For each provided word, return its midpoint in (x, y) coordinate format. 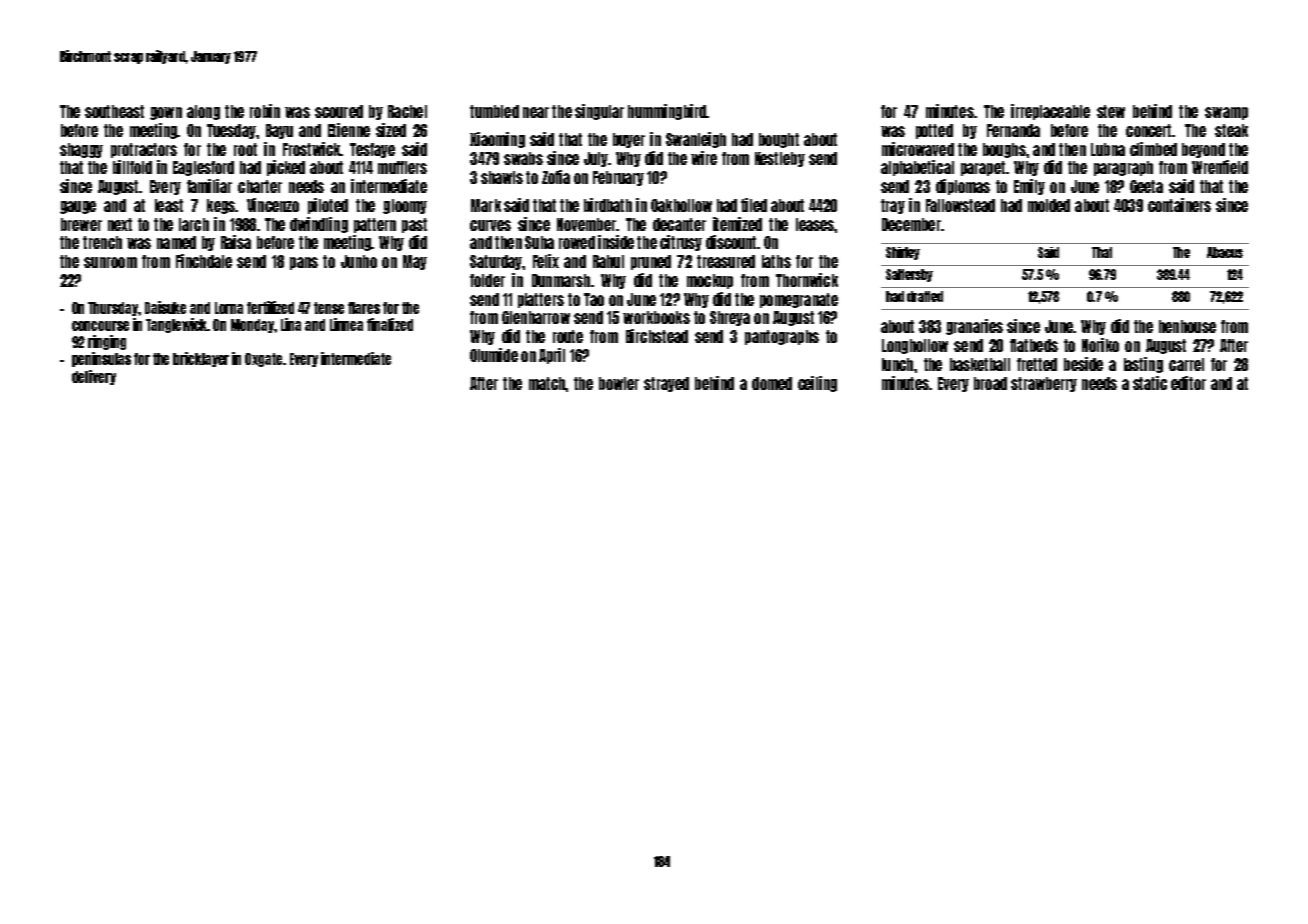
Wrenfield (1220, 167)
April (552, 356)
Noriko (1100, 345)
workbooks (656, 317)
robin (265, 111)
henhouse (1187, 326)
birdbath (608, 205)
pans (304, 263)
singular (599, 112)
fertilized (270, 307)
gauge (78, 207)
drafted (925, 296)
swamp (1226, 113)
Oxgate (263, 360)
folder (487, 280)
